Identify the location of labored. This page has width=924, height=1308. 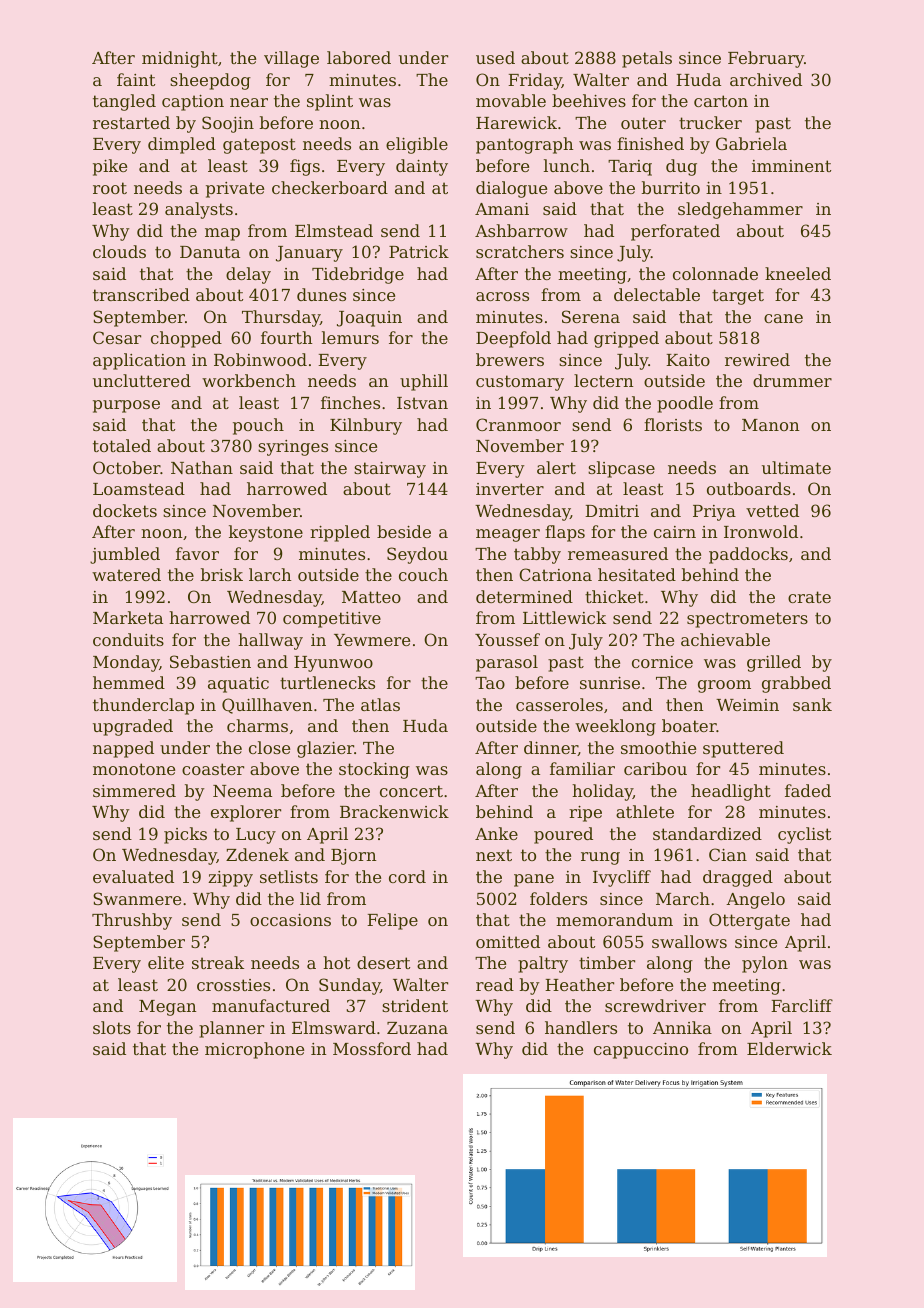
(359, 57).
